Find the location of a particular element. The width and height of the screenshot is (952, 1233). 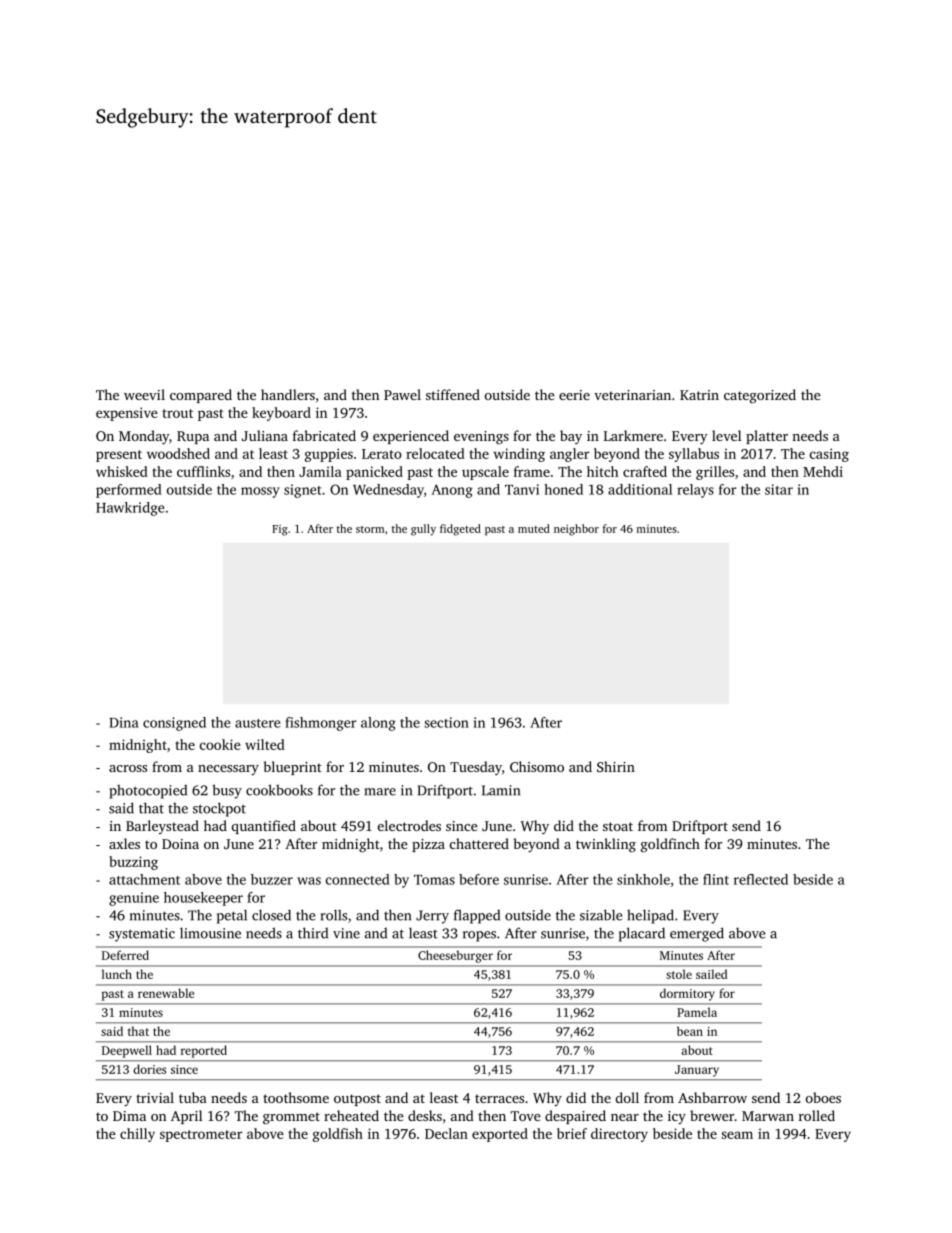

Lamin is located at coordinates (501, 790).
